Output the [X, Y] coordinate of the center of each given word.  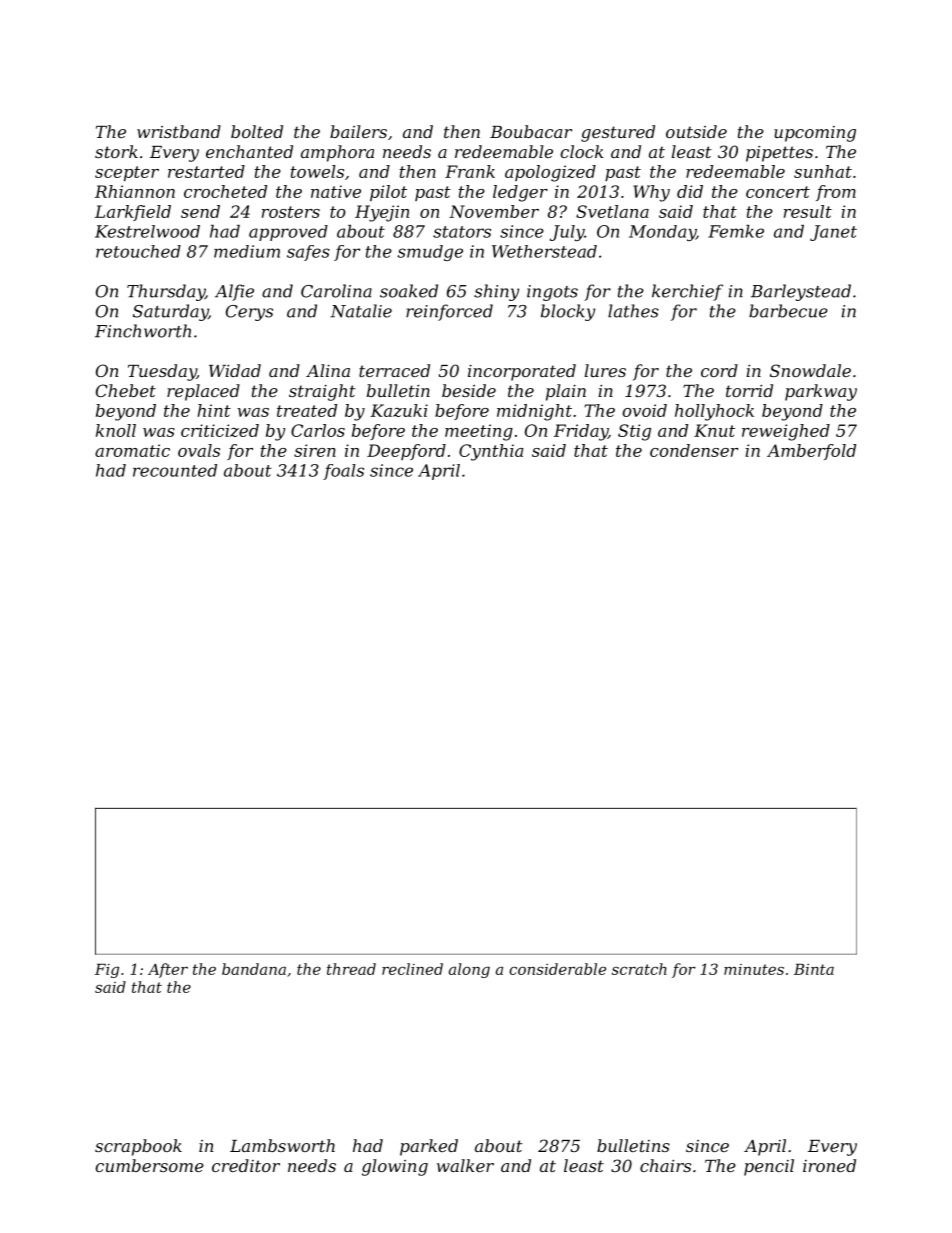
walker [465, 1165]
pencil [769, 1167]
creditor [246, 1165]
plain [566, 392]
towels [317, 171]
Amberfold [811, 452]
